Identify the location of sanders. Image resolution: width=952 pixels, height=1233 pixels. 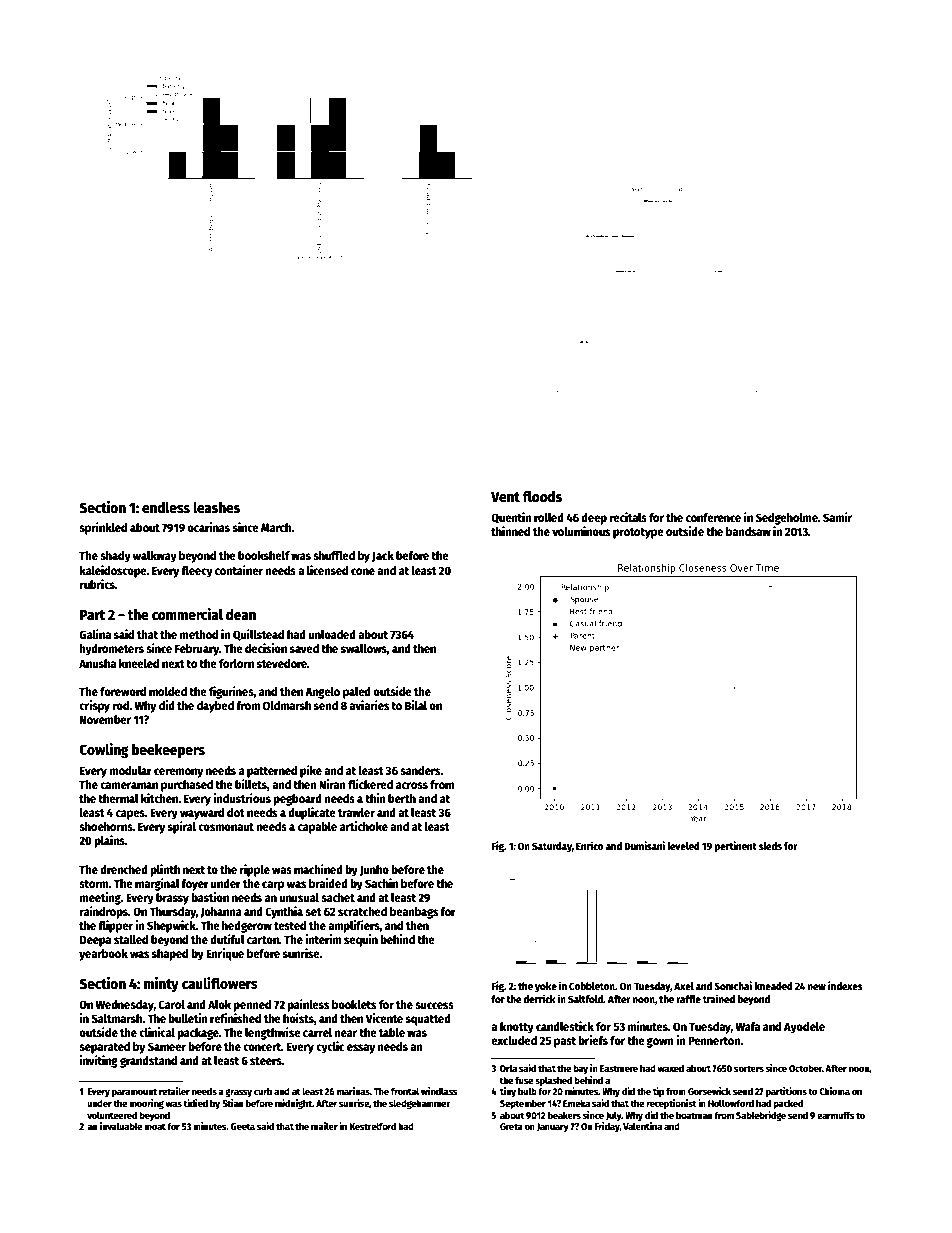
(420, 770).
